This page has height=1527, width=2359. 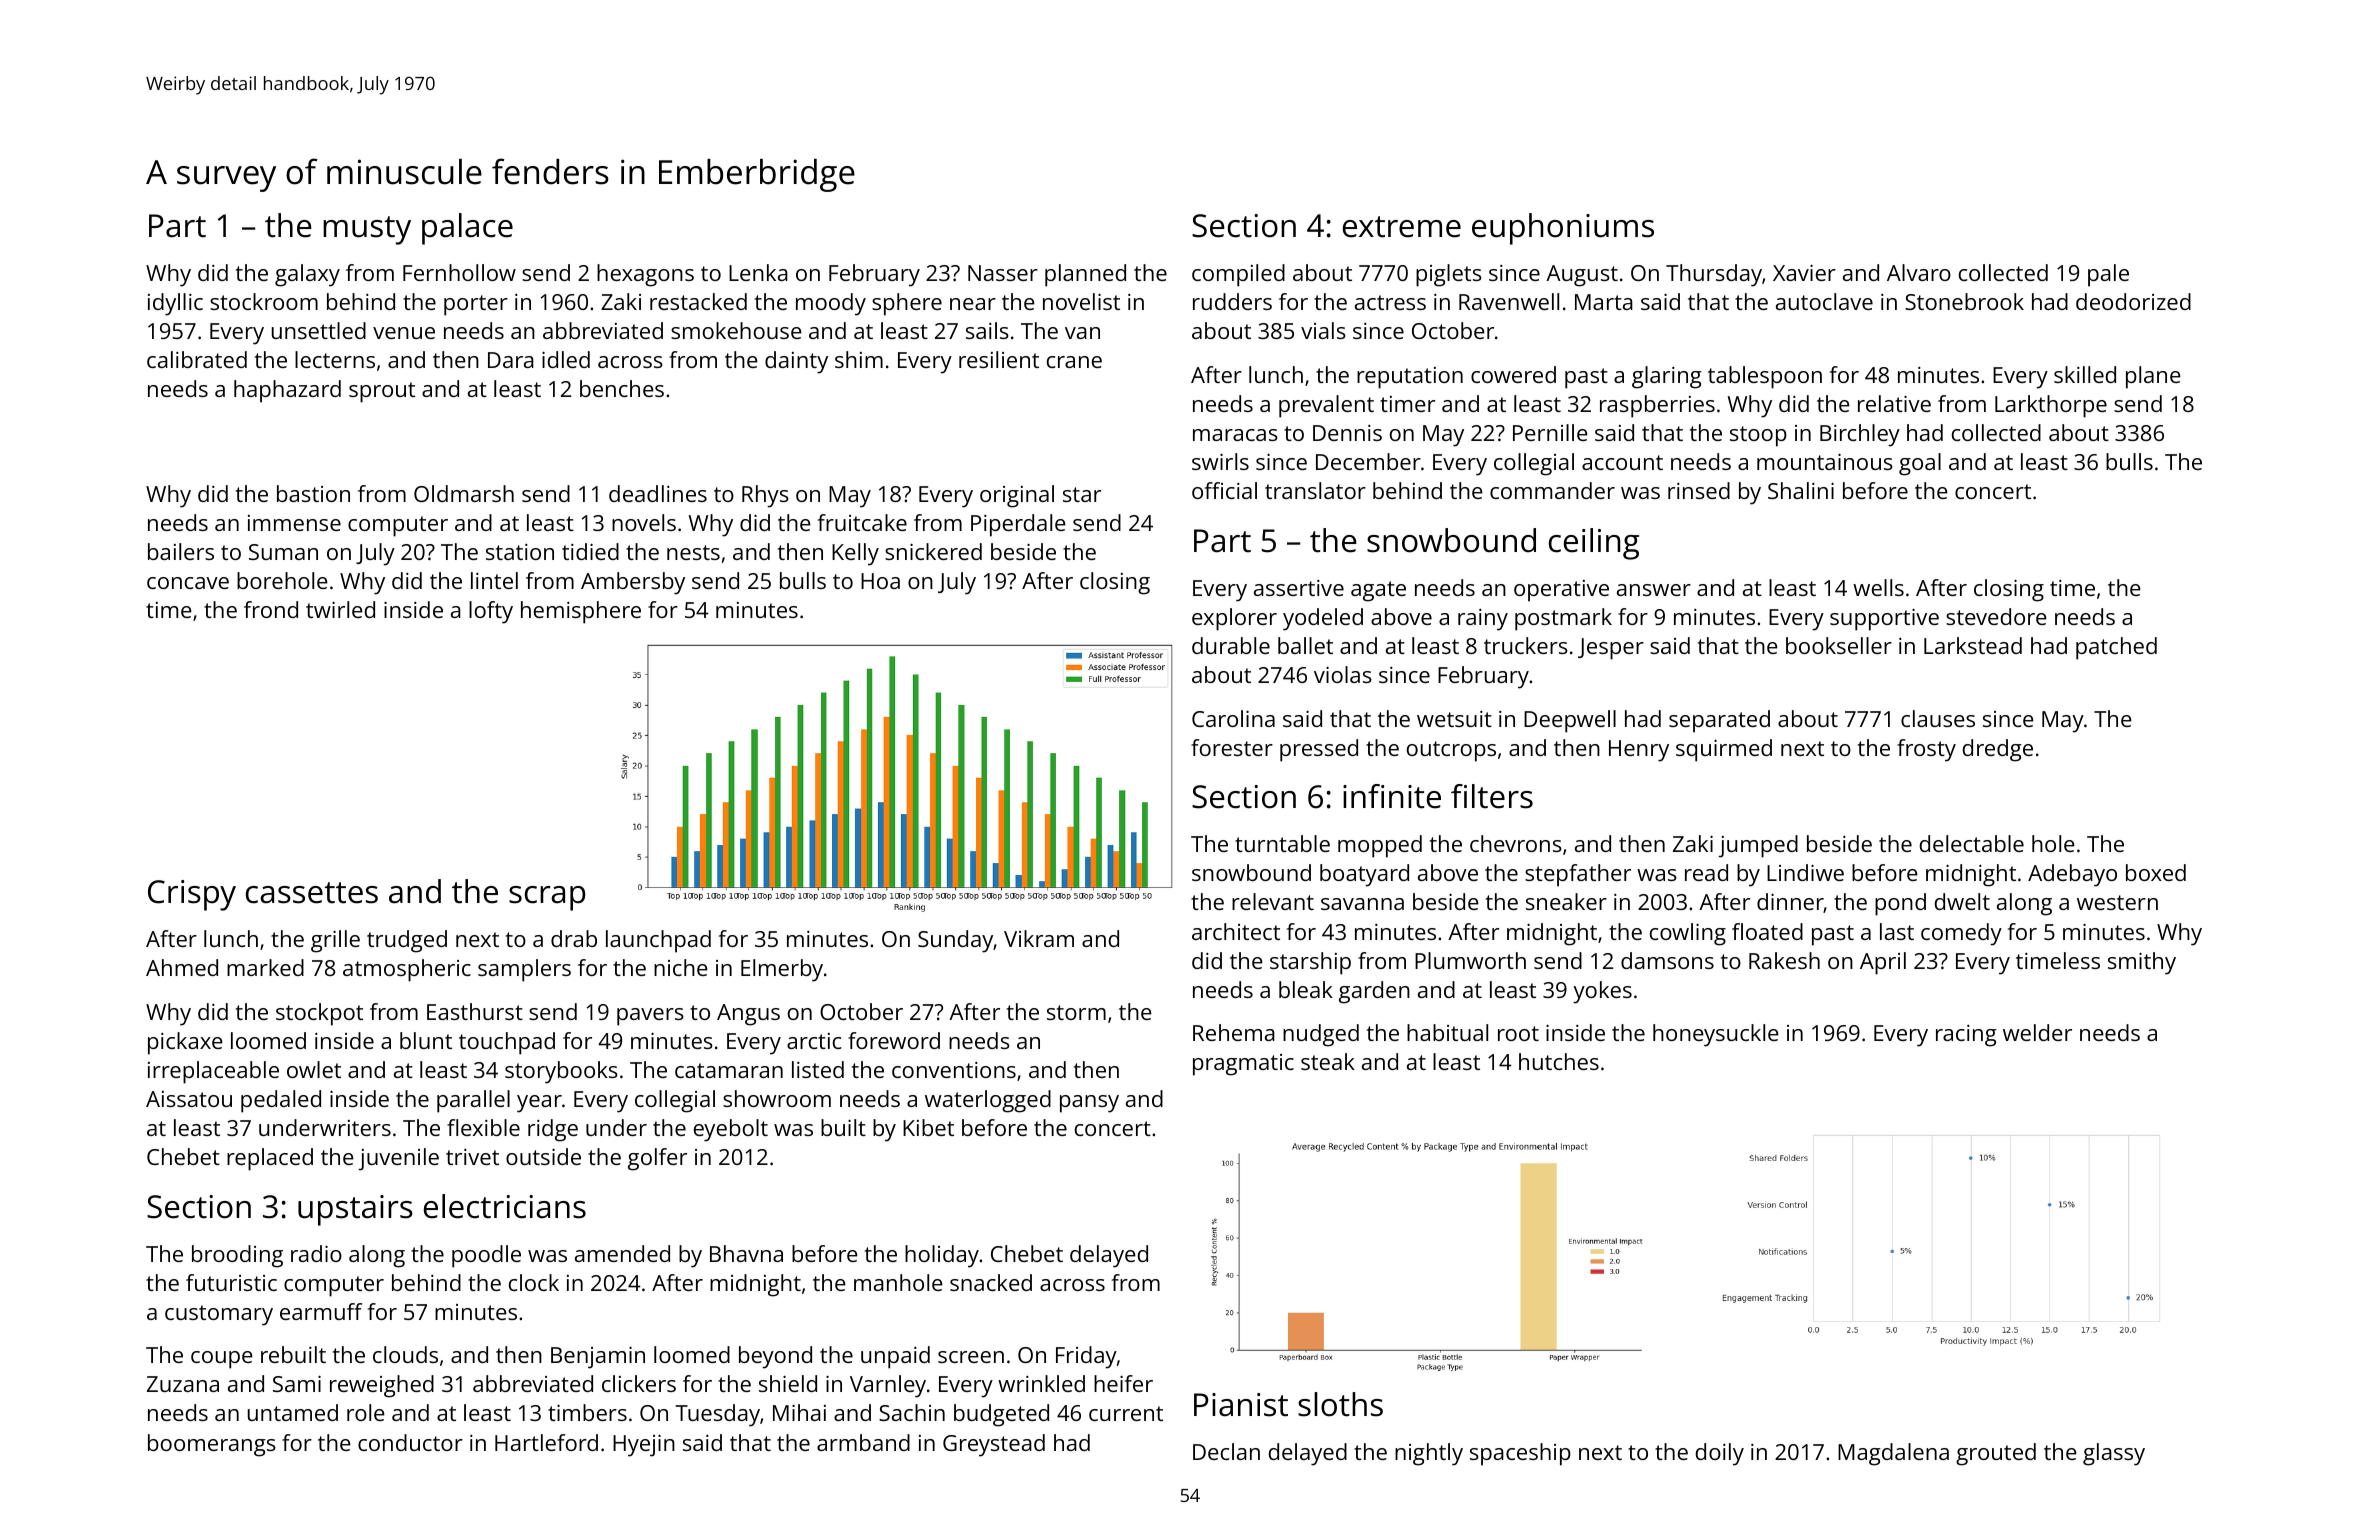 I want to click on piglets, so click(x=1449, y=275).
